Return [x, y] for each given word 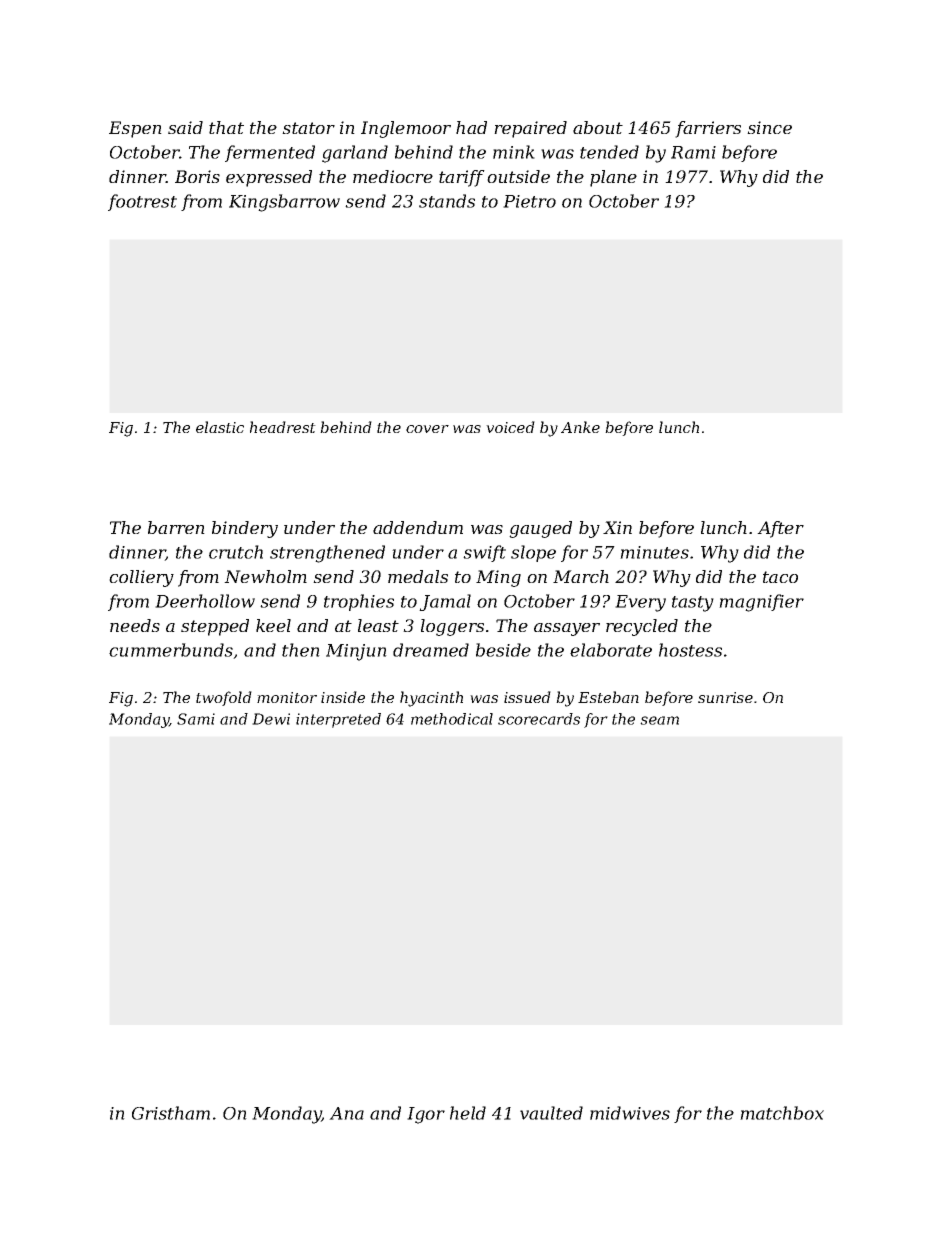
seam [659, 720]
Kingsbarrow [284, 203]
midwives [630, 1113]
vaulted [551, 1113]
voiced [510, 427]
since [769, 127]
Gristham [171, 1113]
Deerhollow [205, 601]
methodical [452, 719]
